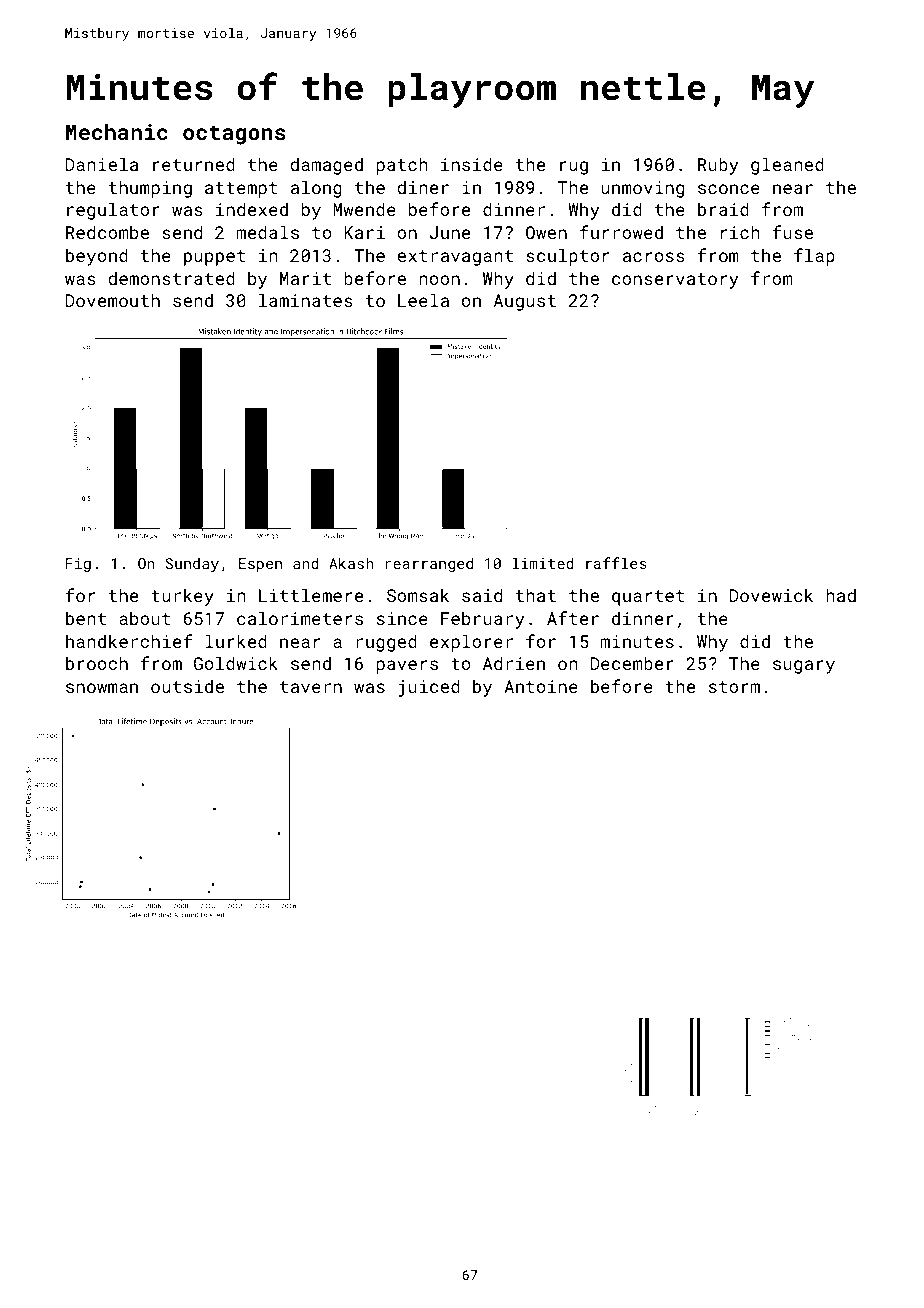 The height and width of the page is (1308, 924). Describe the element at coordinates (194, 164) in the page. I see `returned` at that location.
